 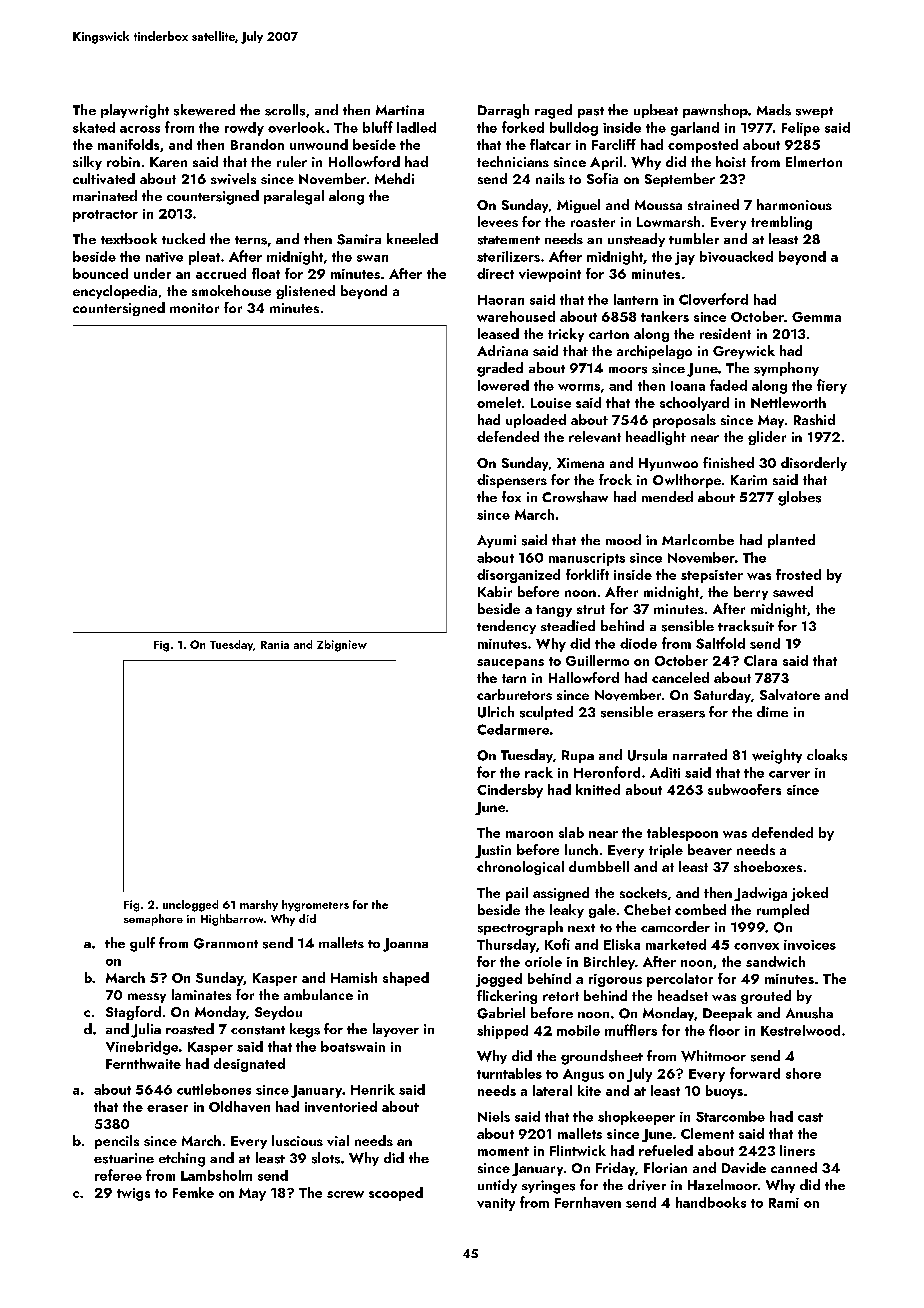 I want to click on frosted, so click(x=798, y=574).
